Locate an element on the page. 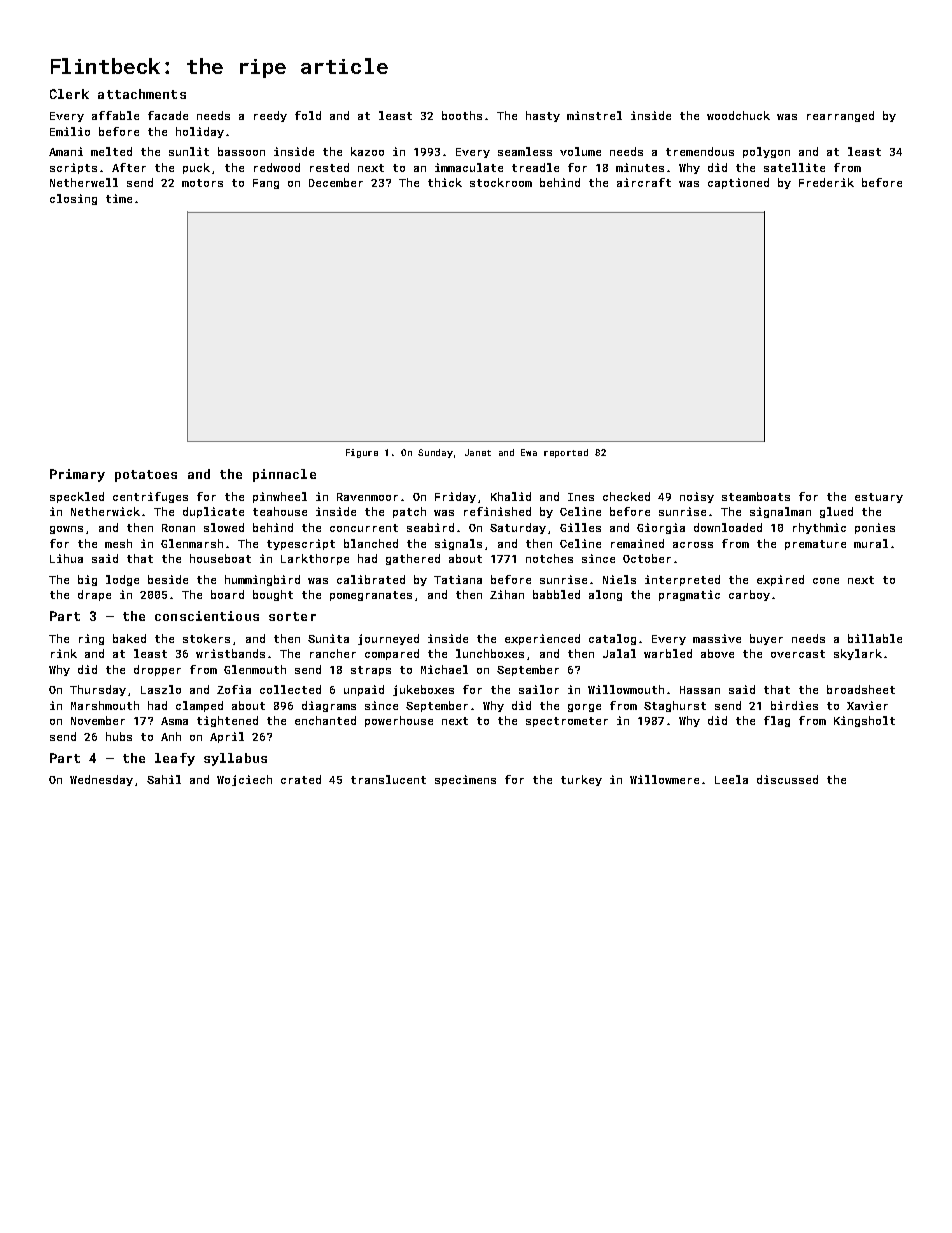 The height and width of the image is (1233, 952). potatoes is located at coordinates (146, 476).
